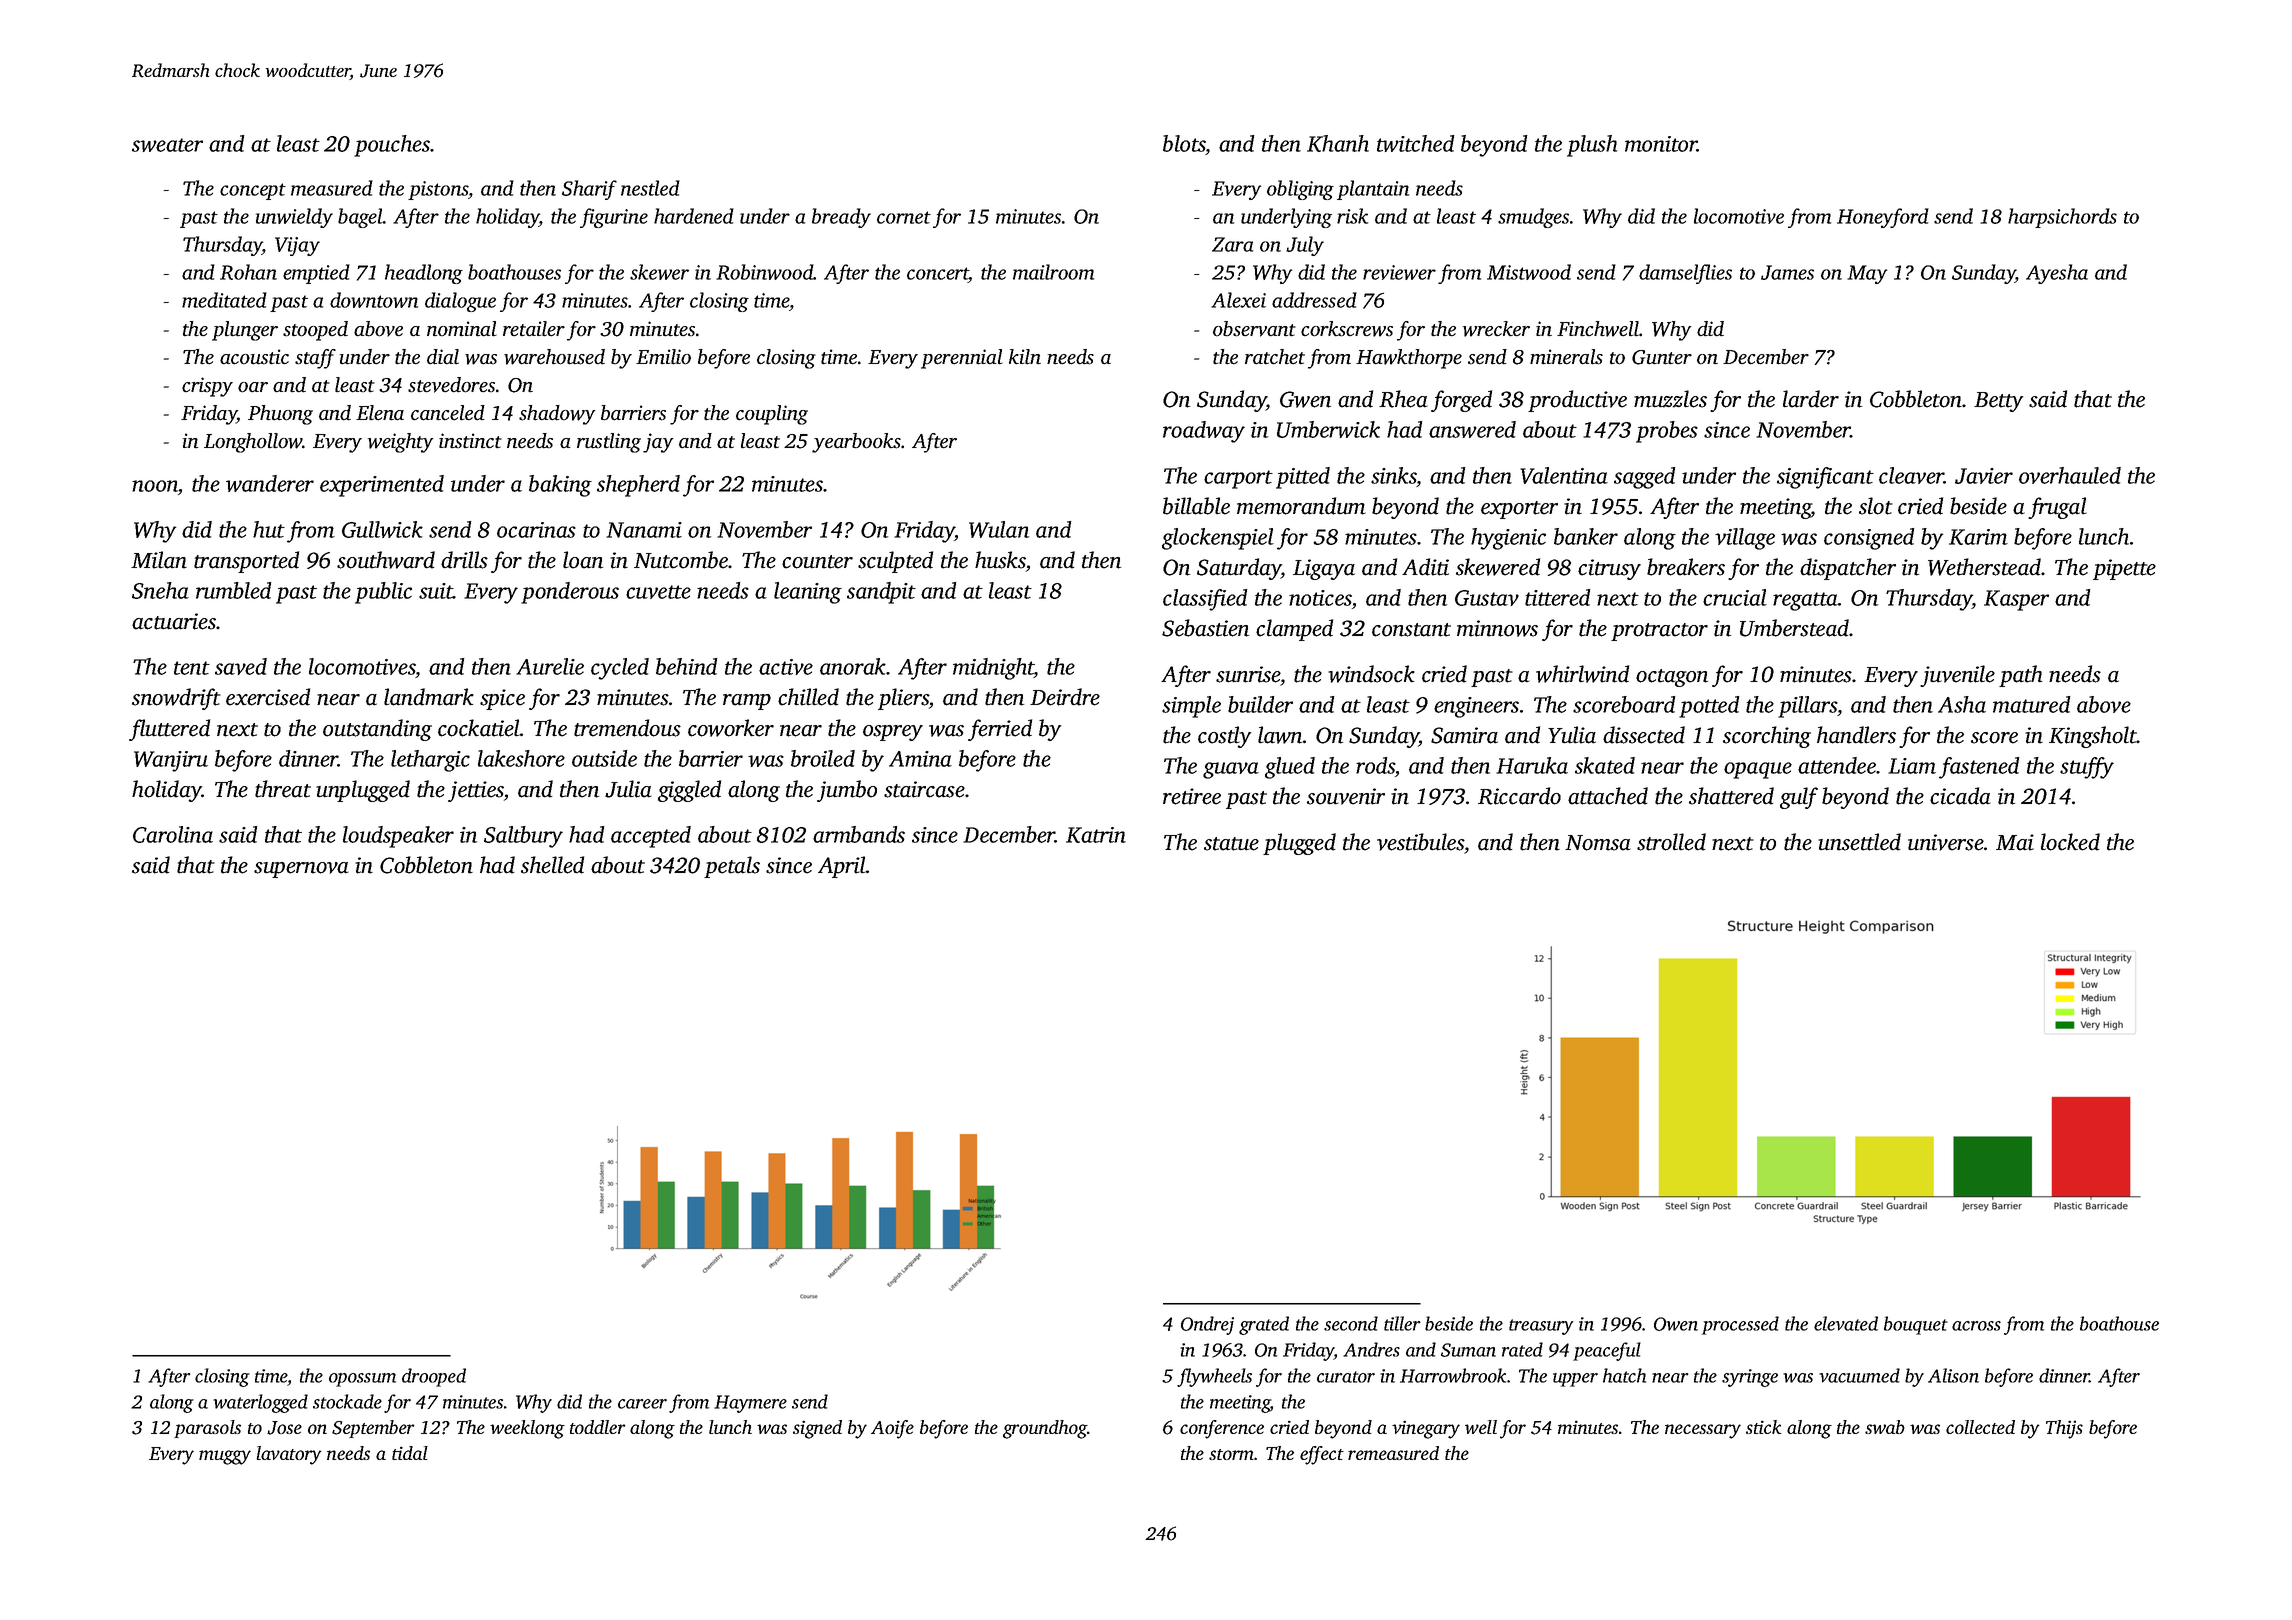  What do you see at coordinates (1976, 1326) in the screenshot?
I see `across` at bounding box center [1976, 1326].
